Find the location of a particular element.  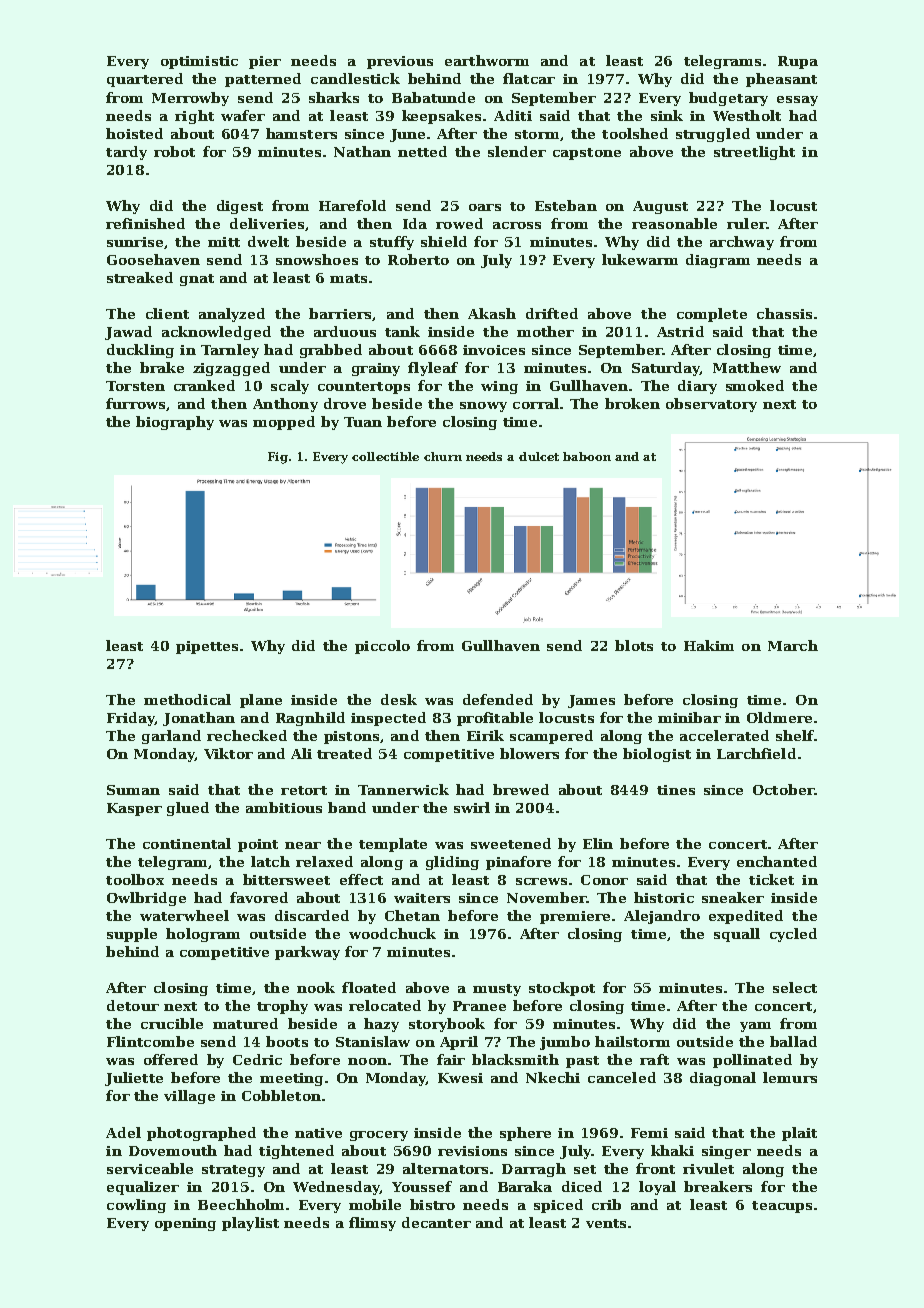

flatcar is located at coordinates (529, 78).
